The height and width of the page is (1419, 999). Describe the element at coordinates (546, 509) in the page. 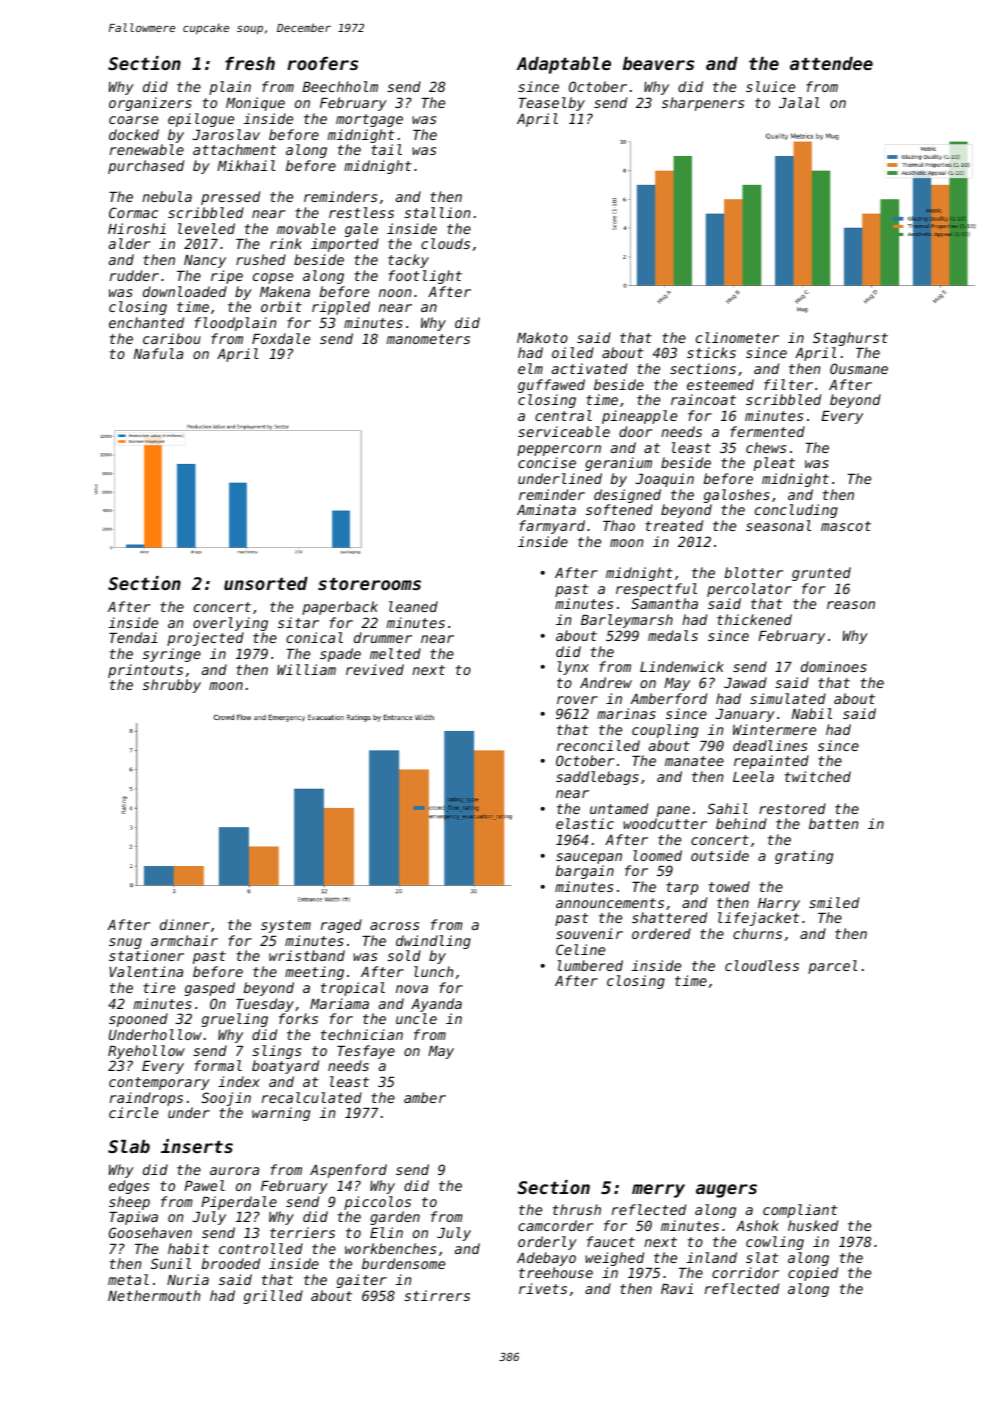

I see `Aminata` at that location.
